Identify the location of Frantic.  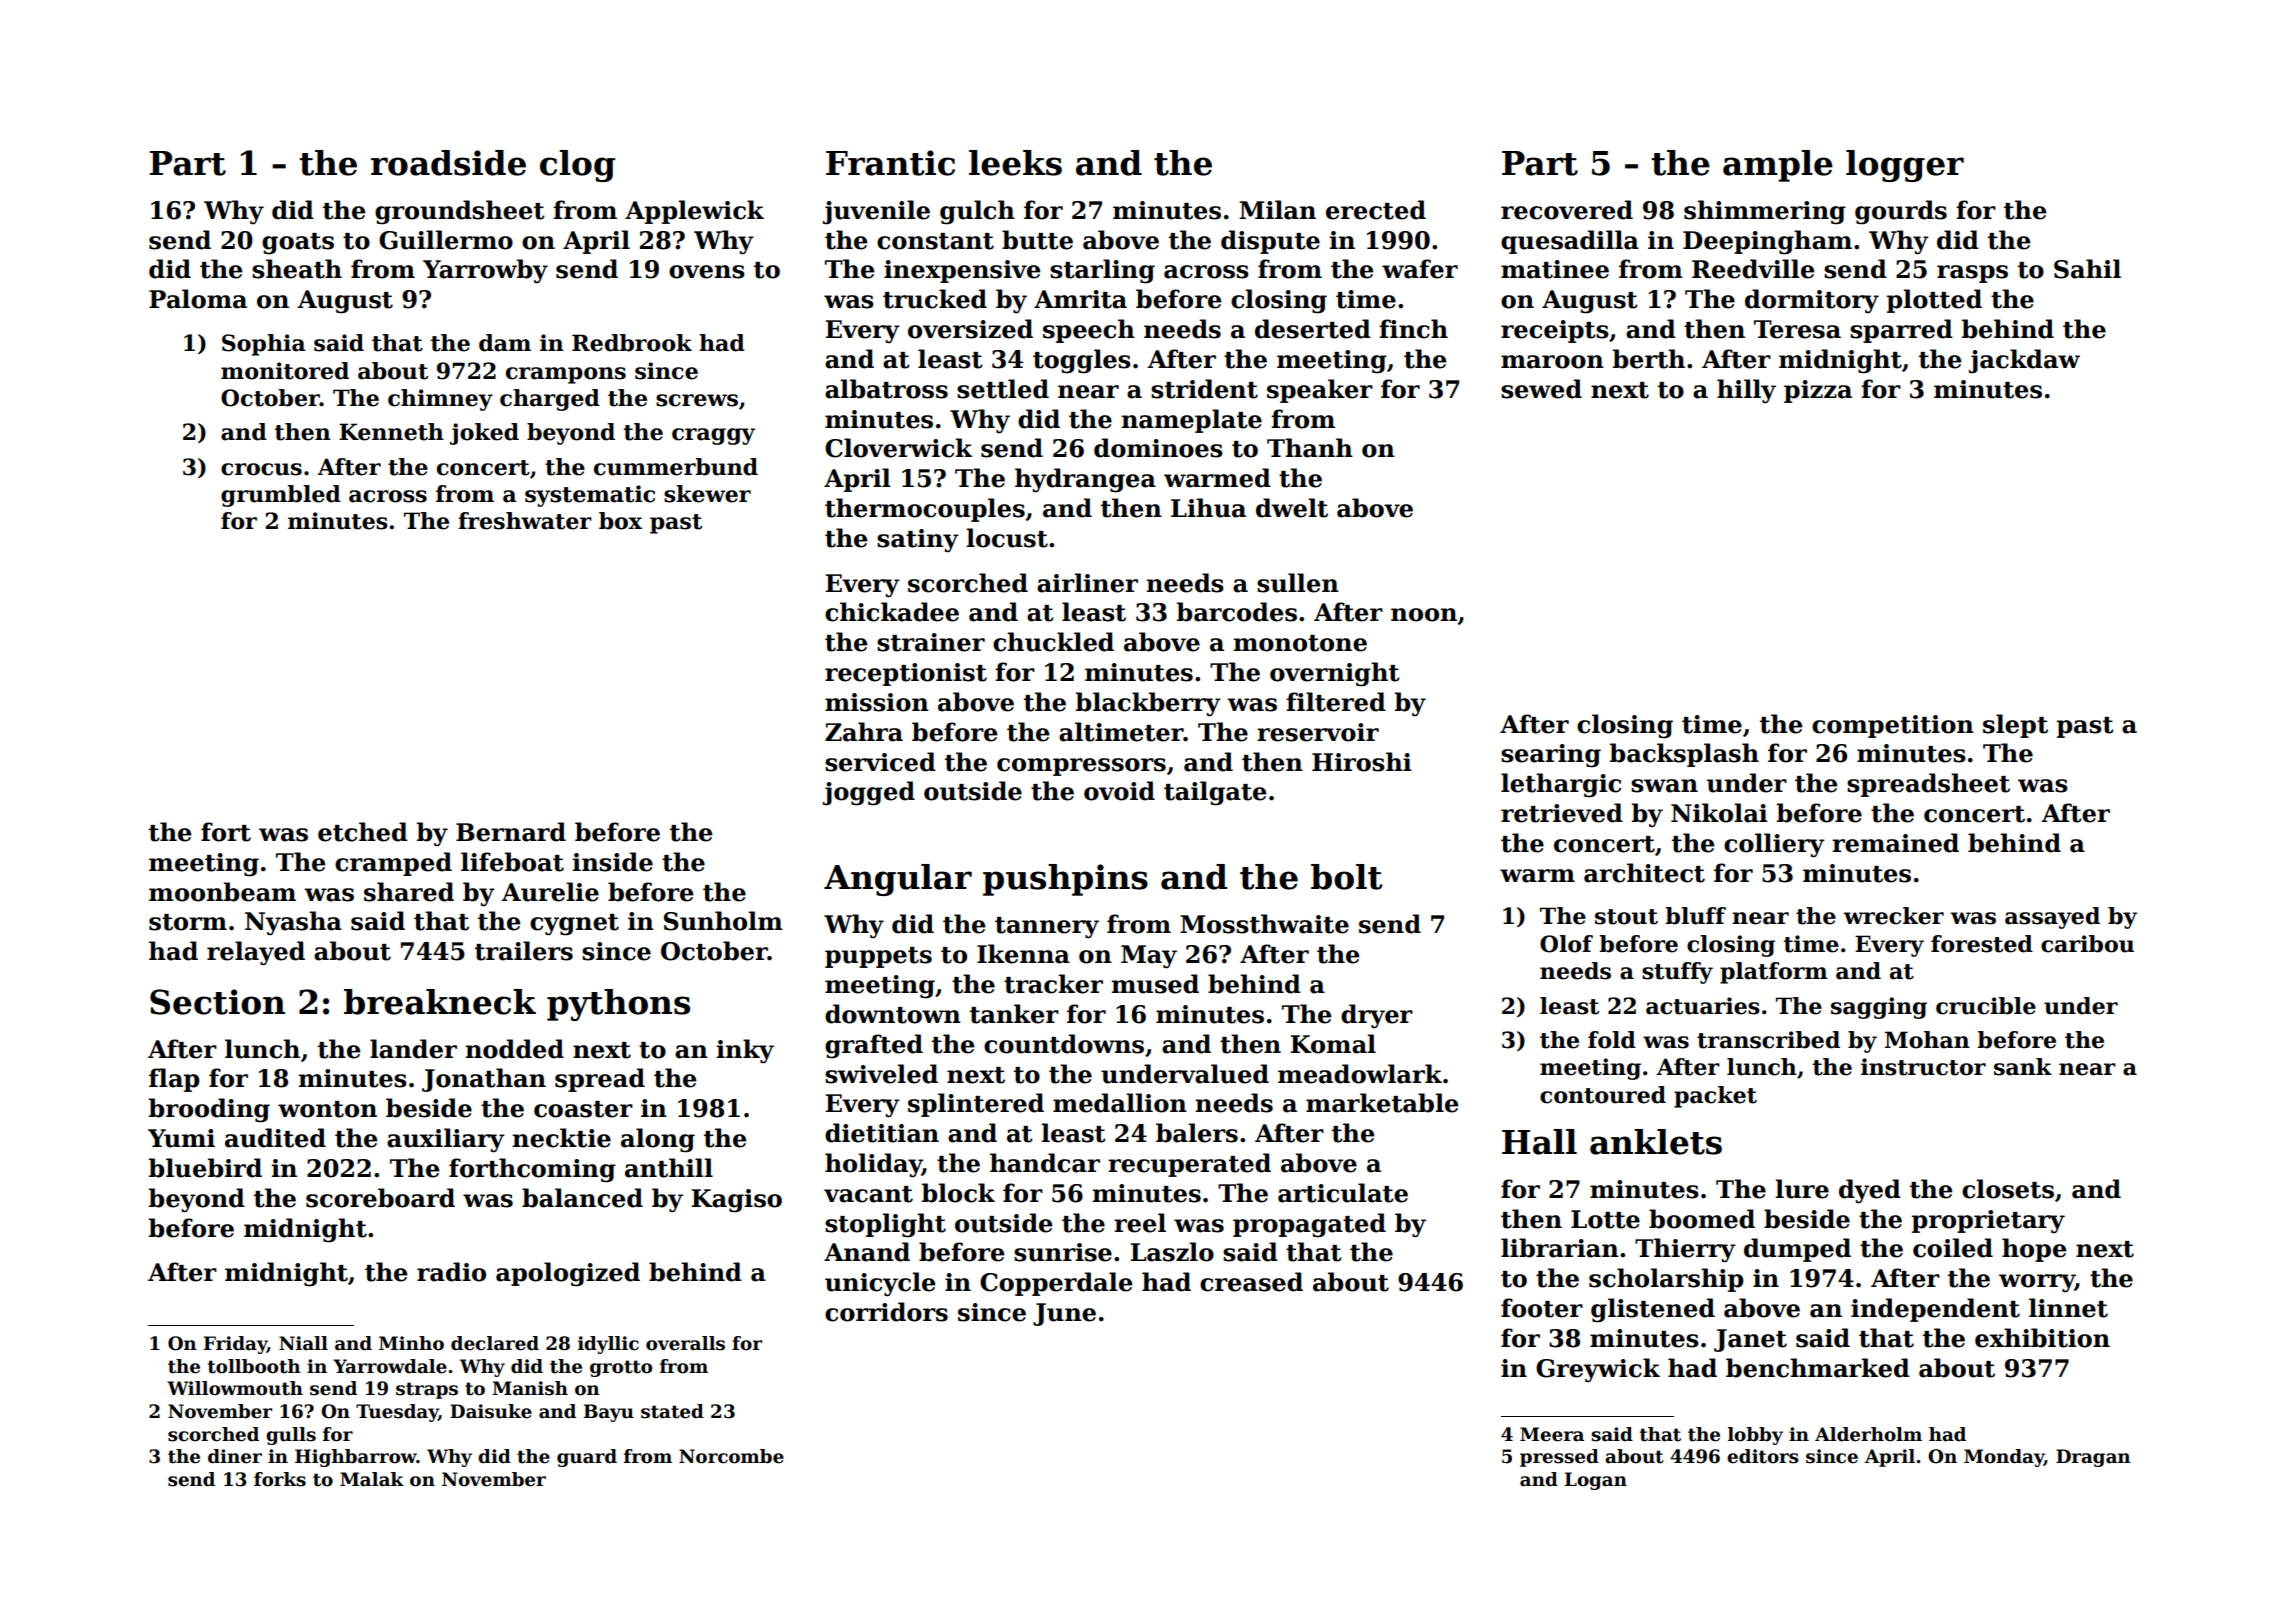
(890, 163).
